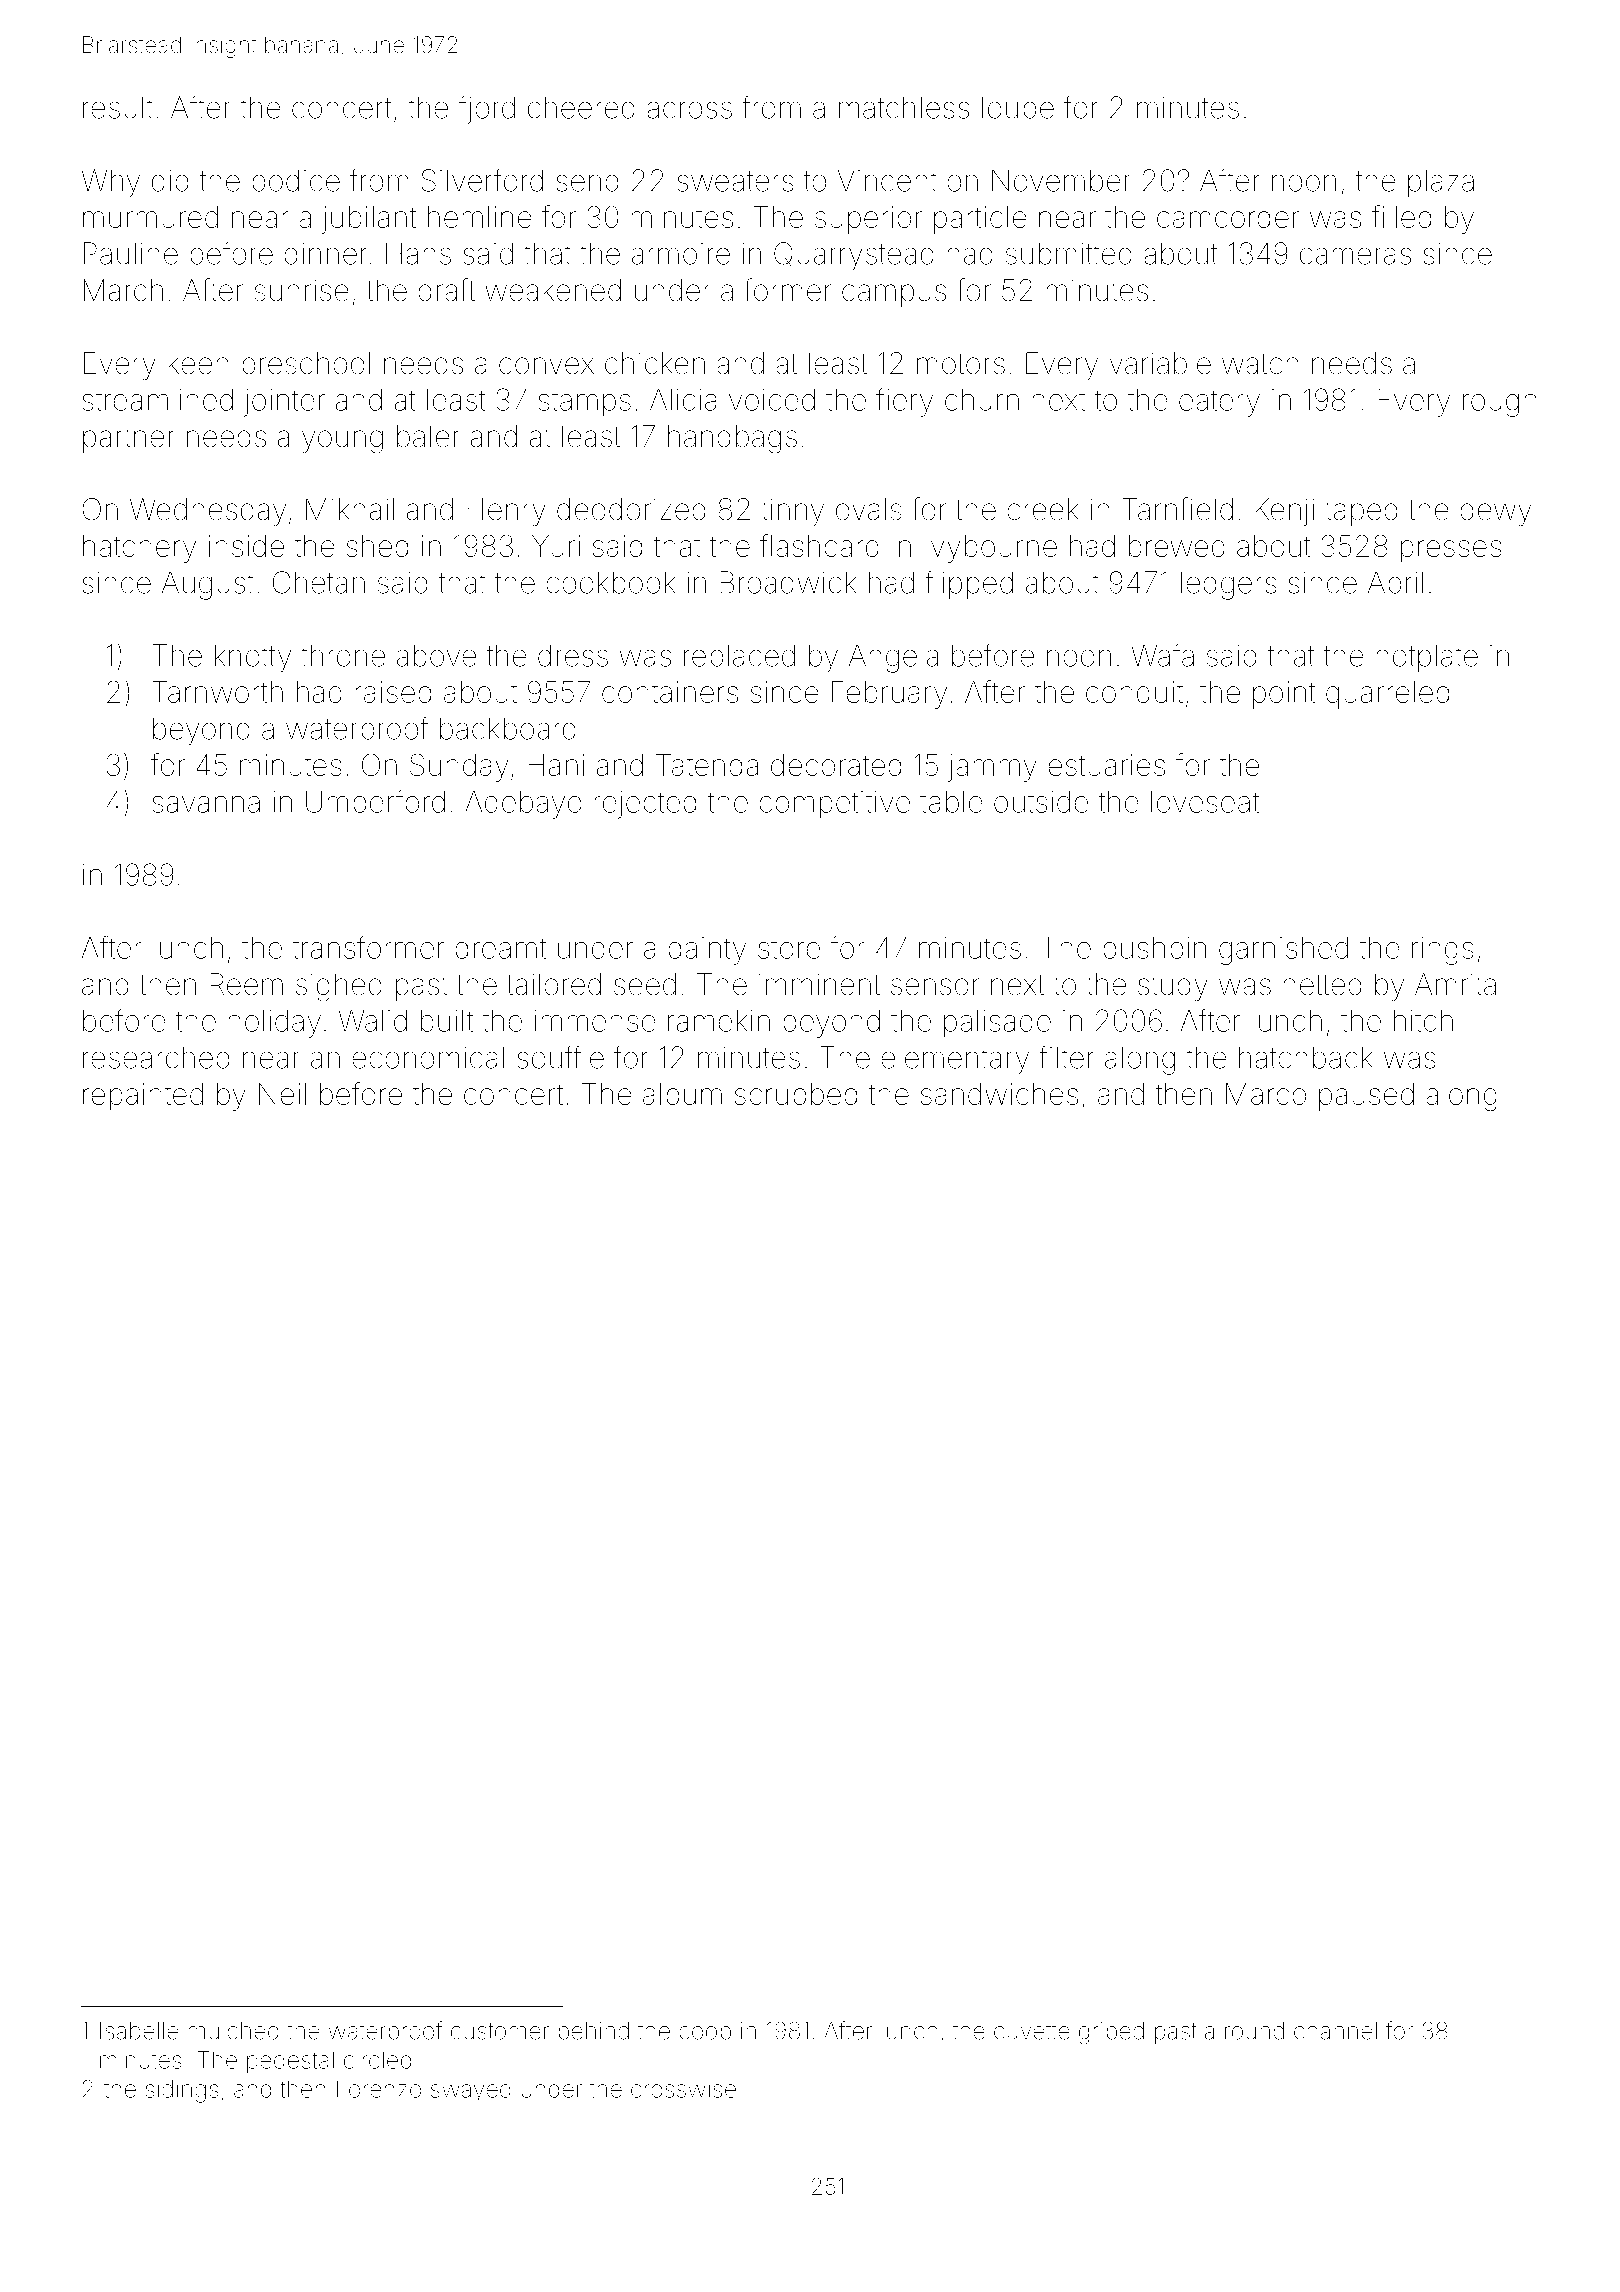 The image size is (1620, 2292). Describe the element at coordinates (683, 2089) in the screenshot. I see `crosswise` at that location.
